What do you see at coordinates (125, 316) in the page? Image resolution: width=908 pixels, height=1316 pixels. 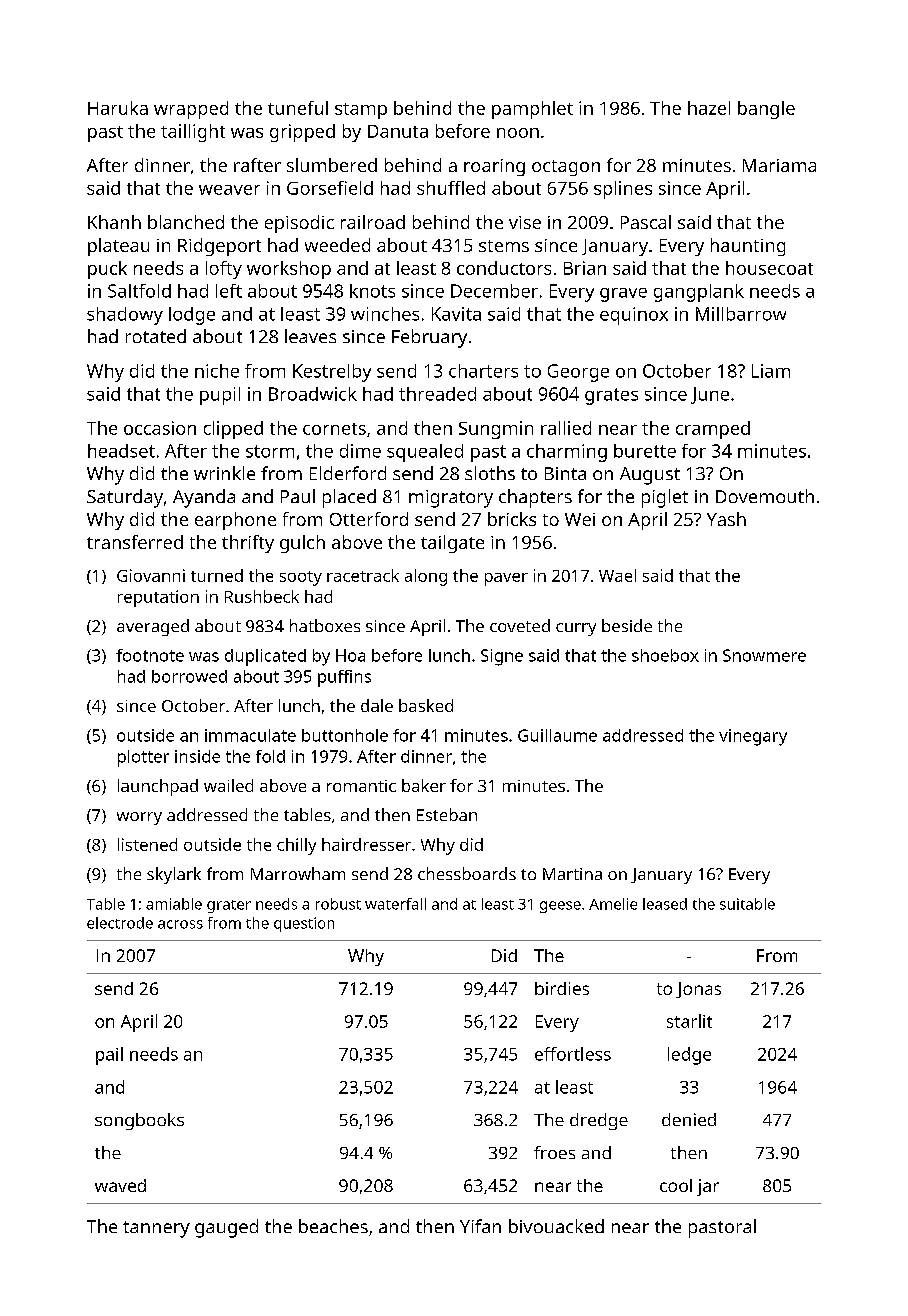 I see `shadowy` at bounding box center [125, 316].
